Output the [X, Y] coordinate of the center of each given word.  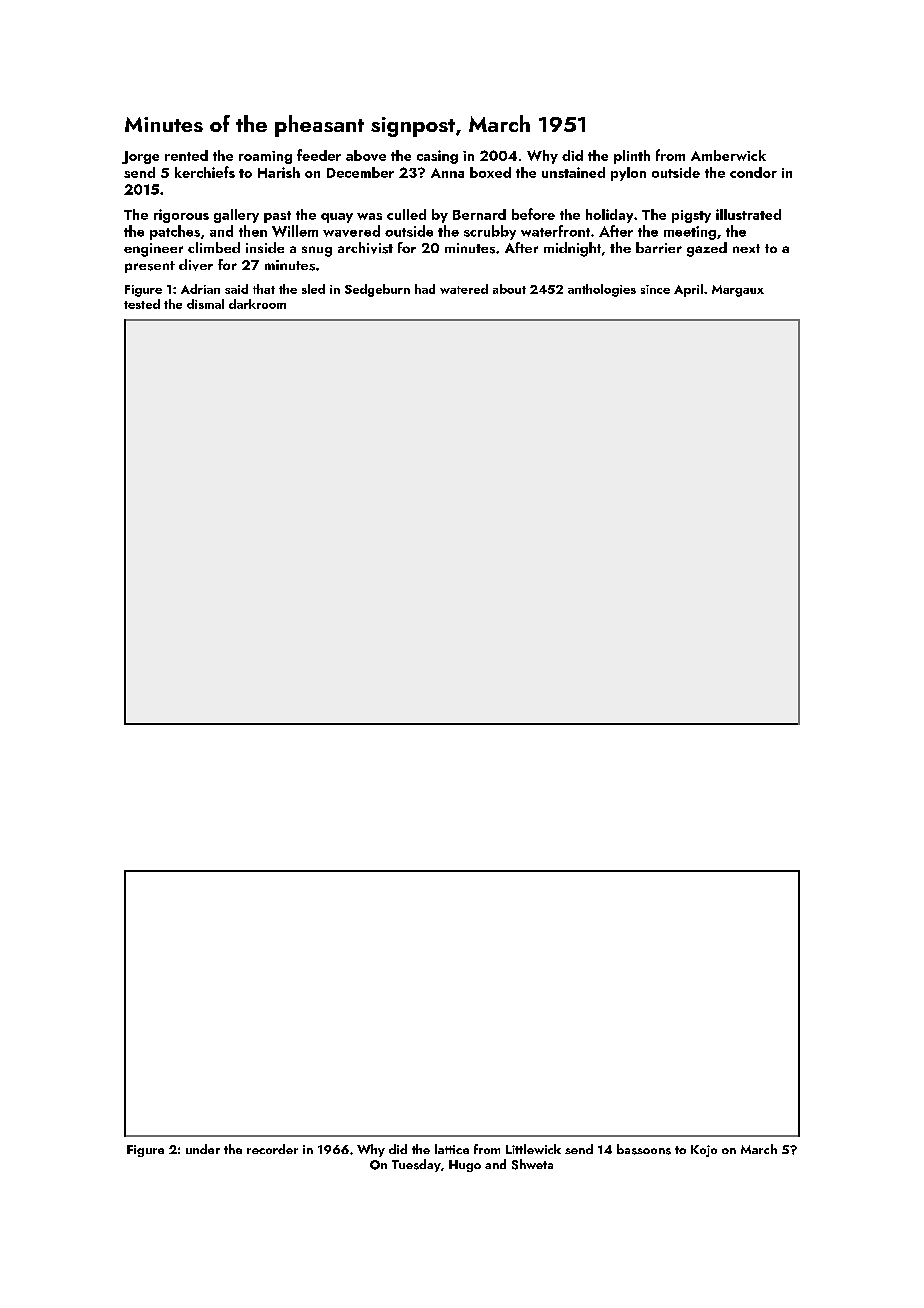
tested [142, 304]
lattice [452, 1149]
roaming [265, 157]
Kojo [704, 1151]
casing [437, 157]
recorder [272, 1149]
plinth [632, 157]
